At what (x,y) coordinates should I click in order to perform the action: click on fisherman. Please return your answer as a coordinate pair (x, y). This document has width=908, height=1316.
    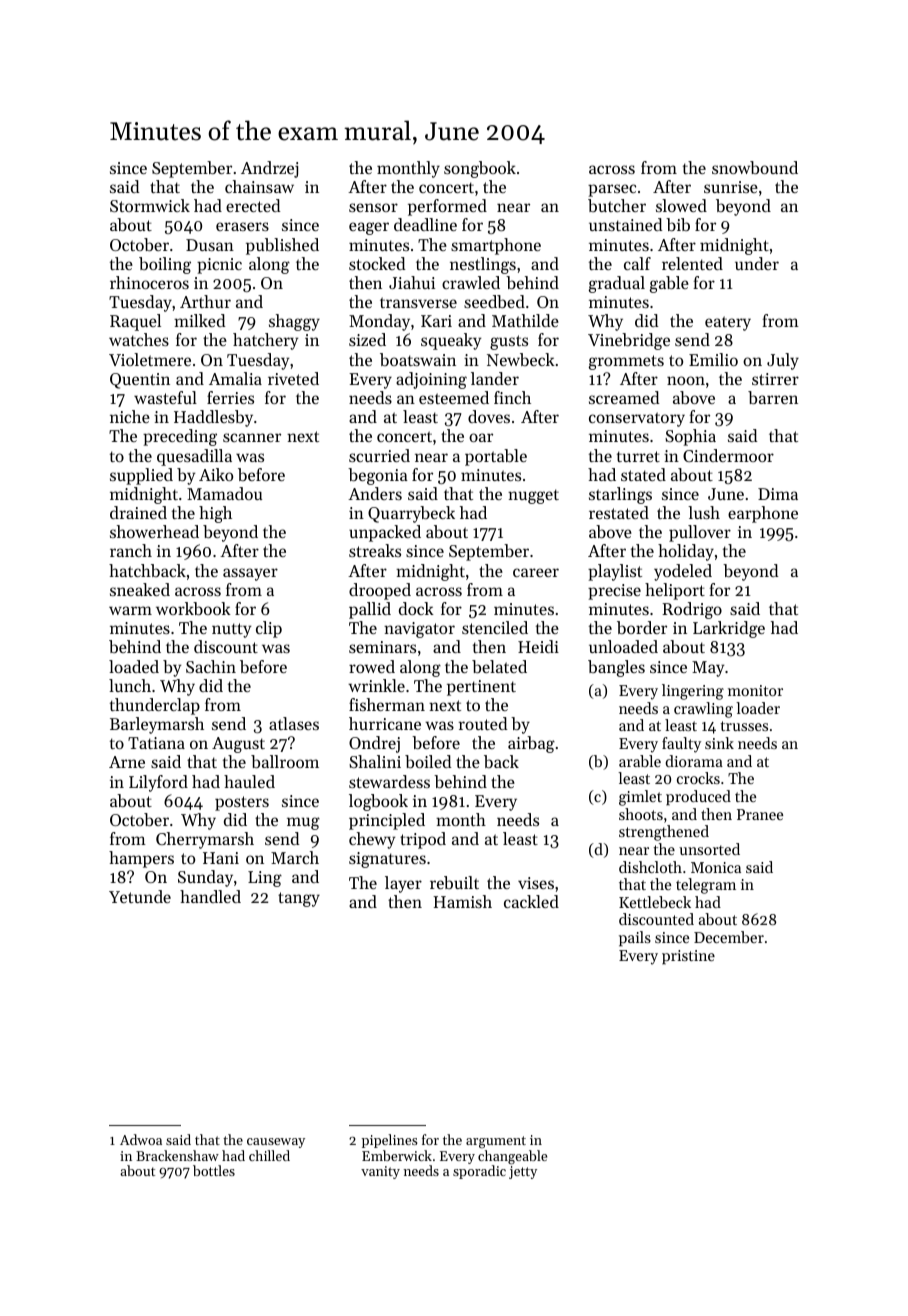
    Looking at the image, I should click on (387, 704).
